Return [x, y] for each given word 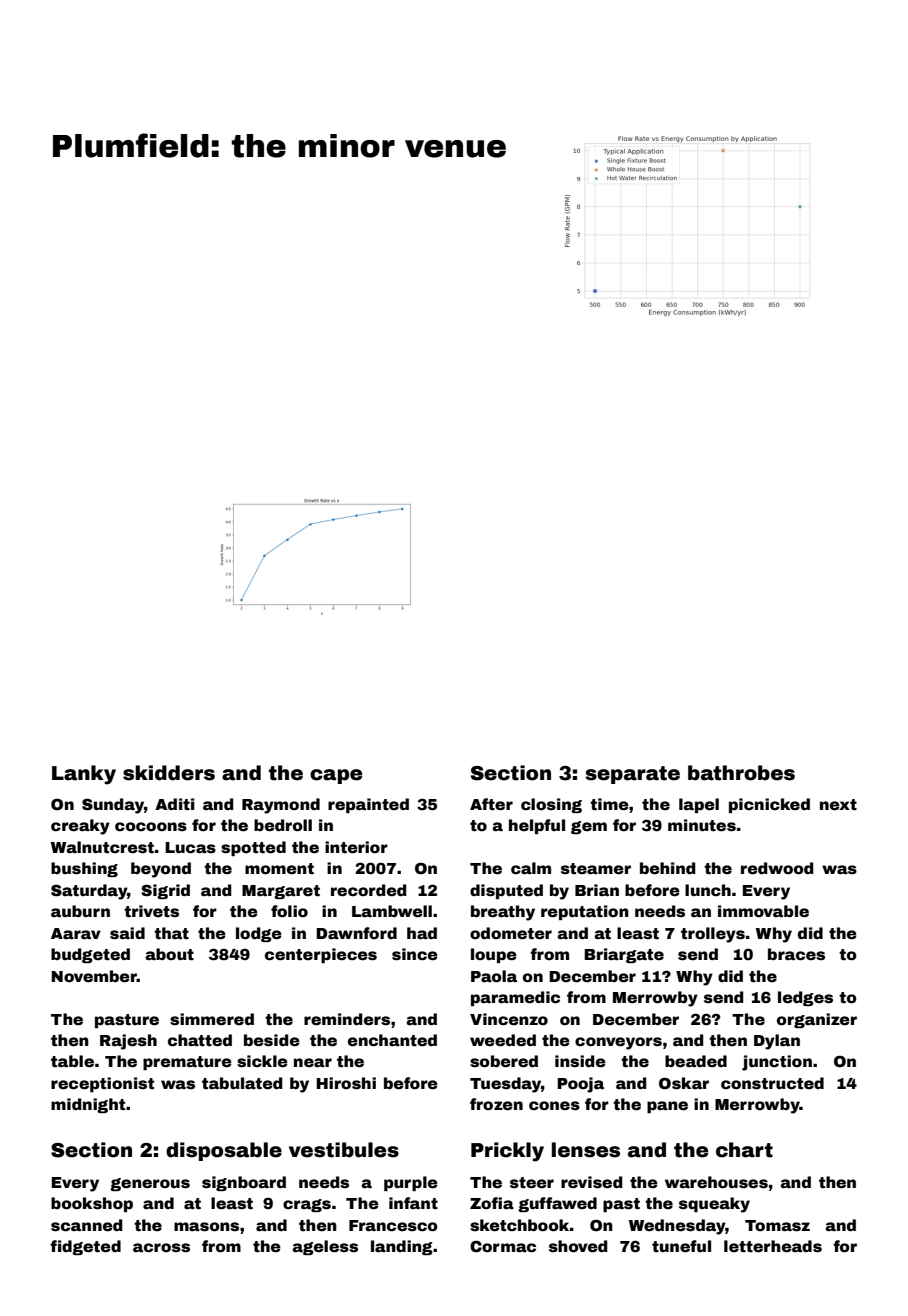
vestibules [344, 1150]
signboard [244, 1183]
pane [667, 1107]
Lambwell [392, 911]
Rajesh [128, 1042]
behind [668, 868]
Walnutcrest [102, 847]
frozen [496, 1104]
